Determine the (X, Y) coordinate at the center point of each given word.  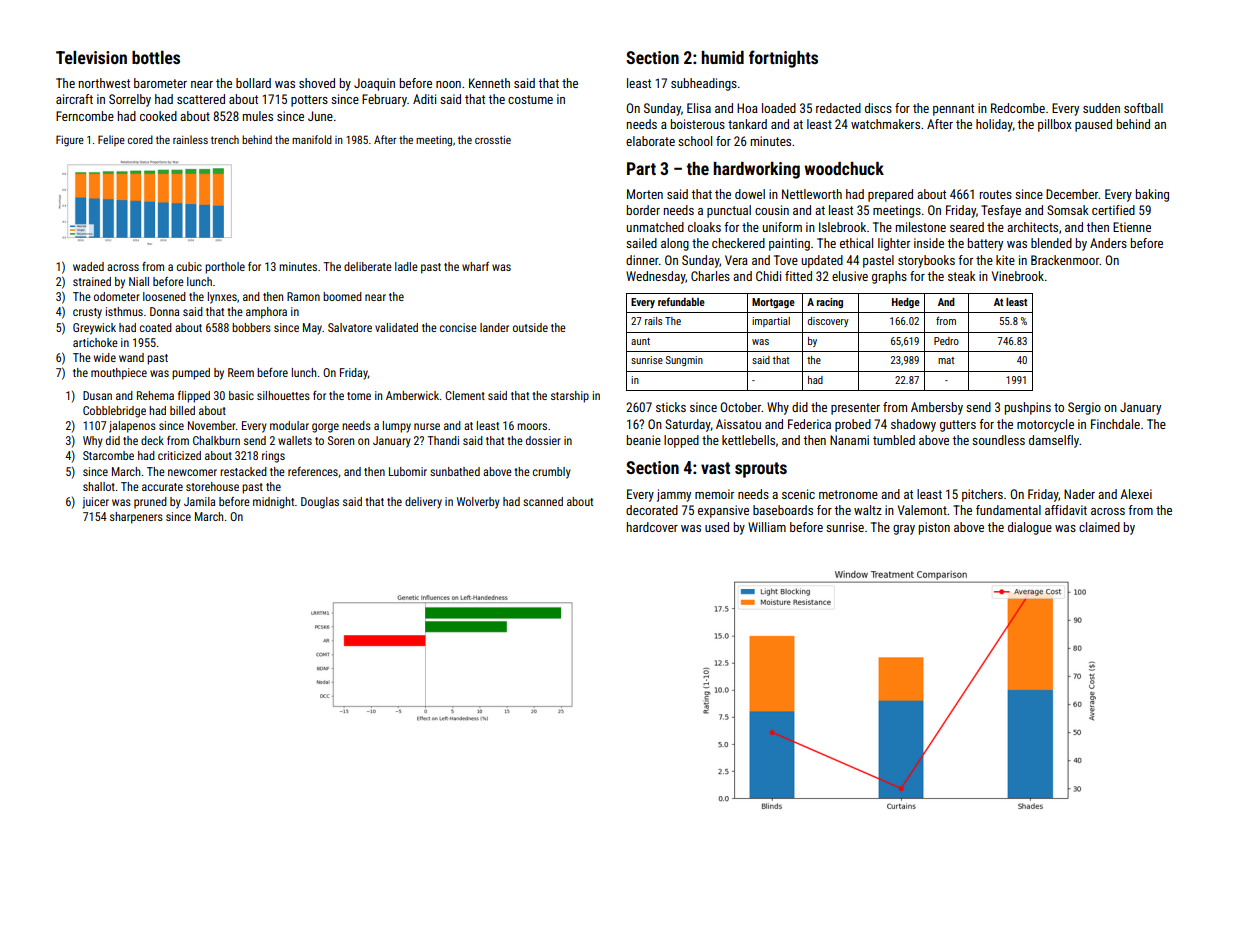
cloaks (704, 227)
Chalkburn (216, 440)
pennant (953, 110)
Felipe (111, 140)
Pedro (946, 341)
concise (458, 327)
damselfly (1054, 441)
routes (996, 194)
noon (448, 84)
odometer (117, 296)
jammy (674, 495)
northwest (104, 83)
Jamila (199, 501)
